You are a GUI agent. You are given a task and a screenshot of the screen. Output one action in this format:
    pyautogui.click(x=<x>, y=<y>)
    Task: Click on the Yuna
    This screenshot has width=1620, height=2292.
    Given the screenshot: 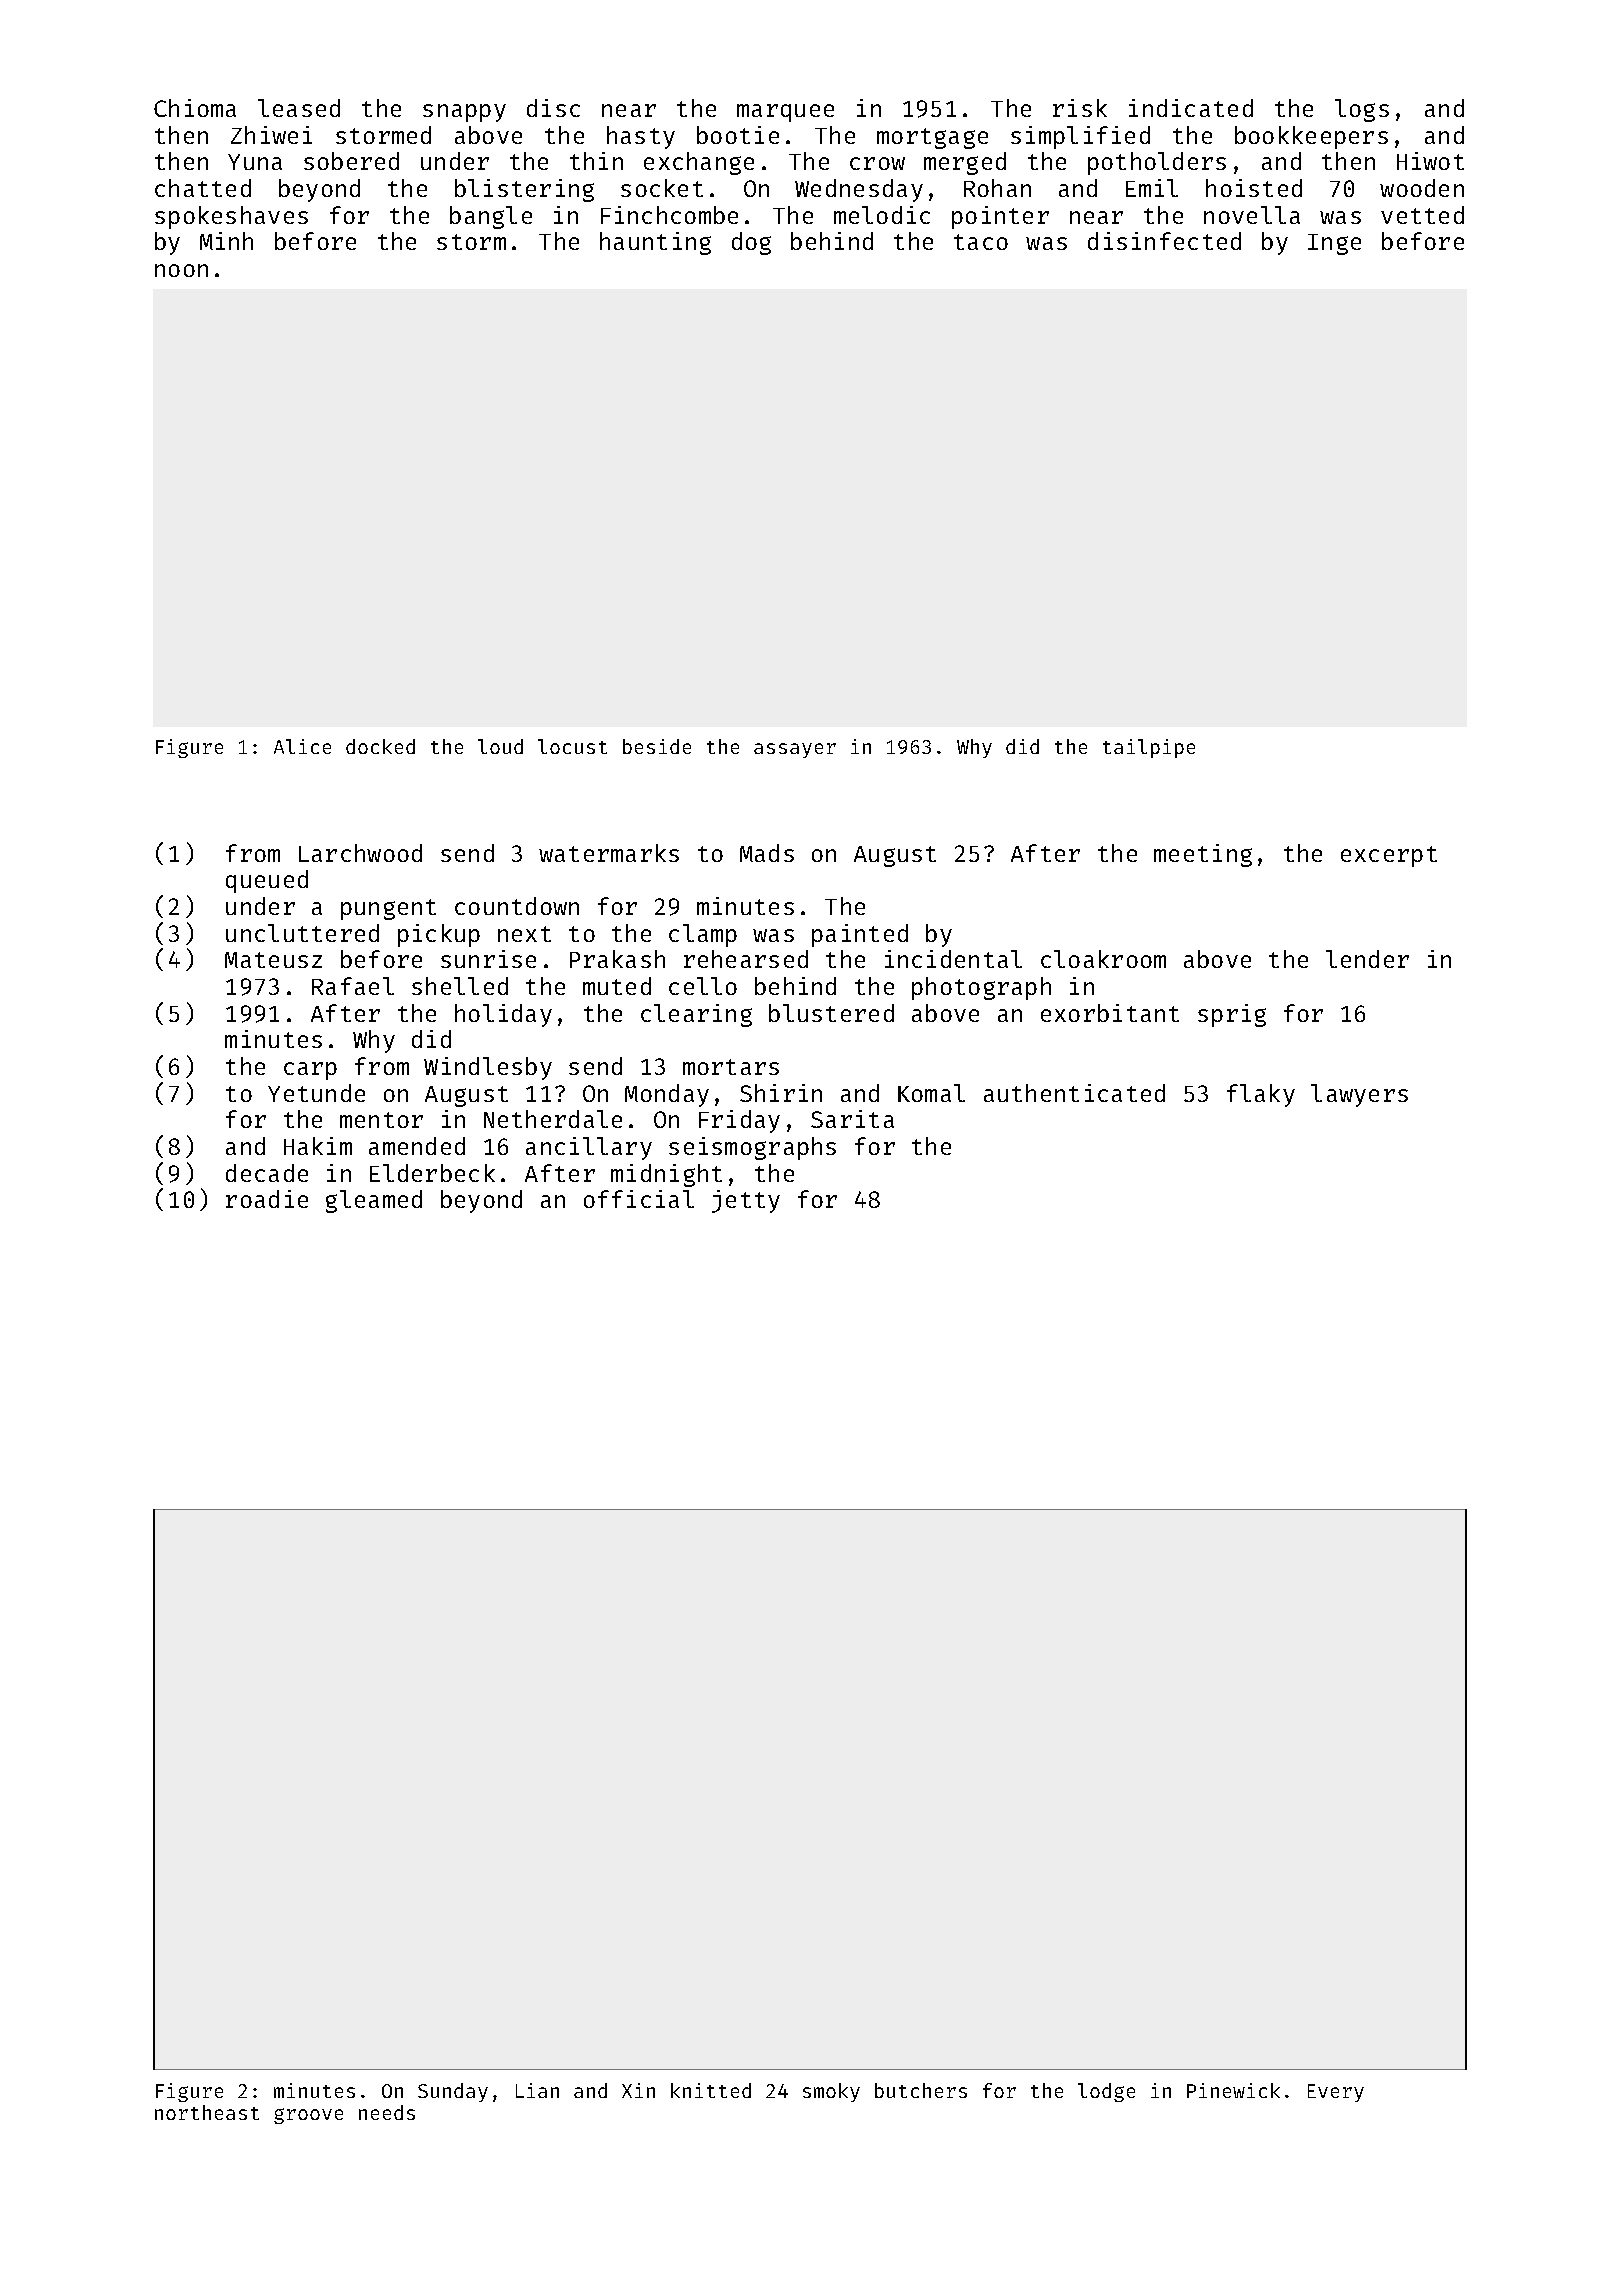 What is the action you would take?
    pyautogui.click(x=255, y=162)
